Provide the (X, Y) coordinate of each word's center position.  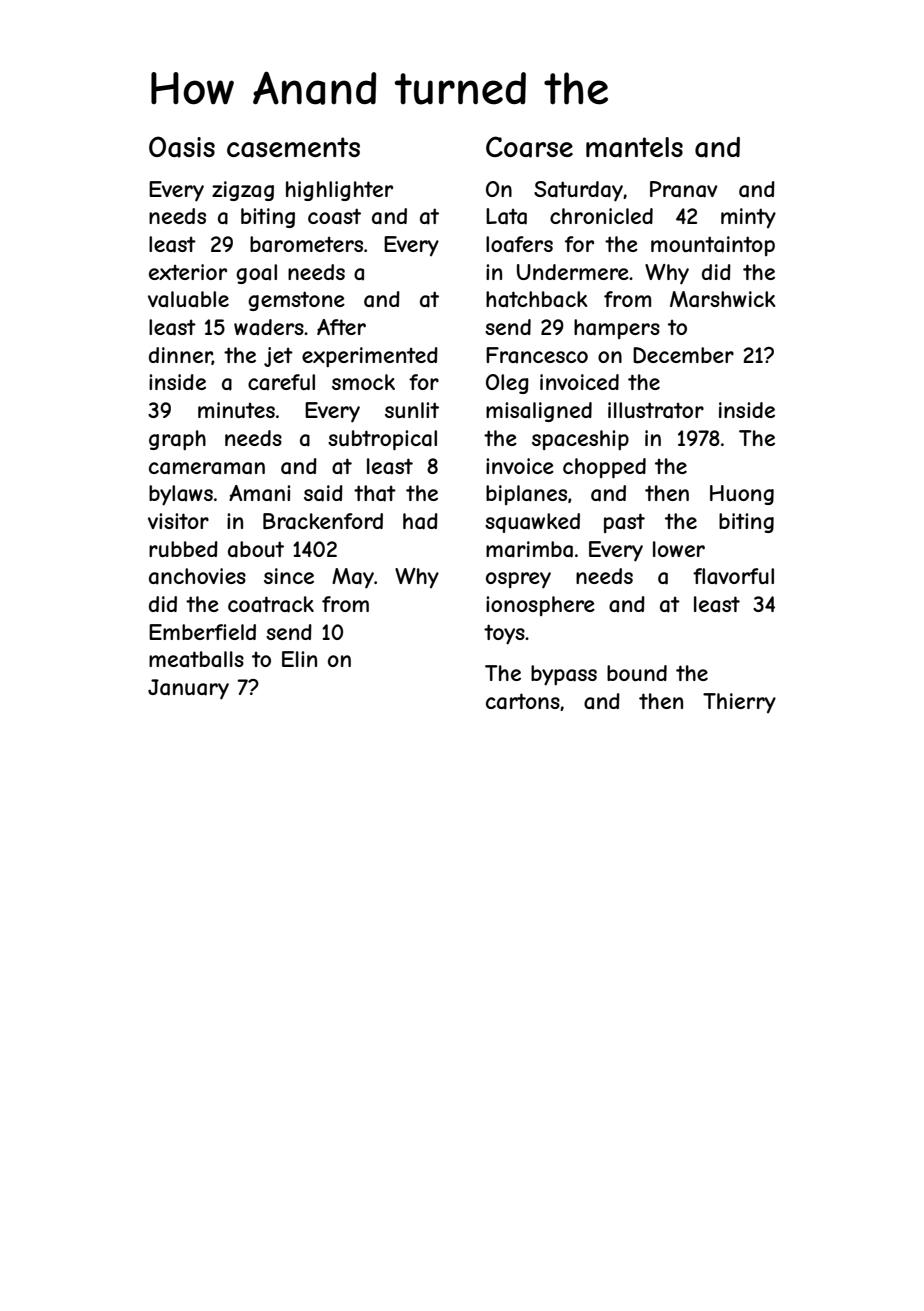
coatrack (271, 604)
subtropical (382, 440)
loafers (519, 244)
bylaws (181, 495)
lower (679, 549)
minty (748, 218)
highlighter (339, 191)
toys (504, 634)
